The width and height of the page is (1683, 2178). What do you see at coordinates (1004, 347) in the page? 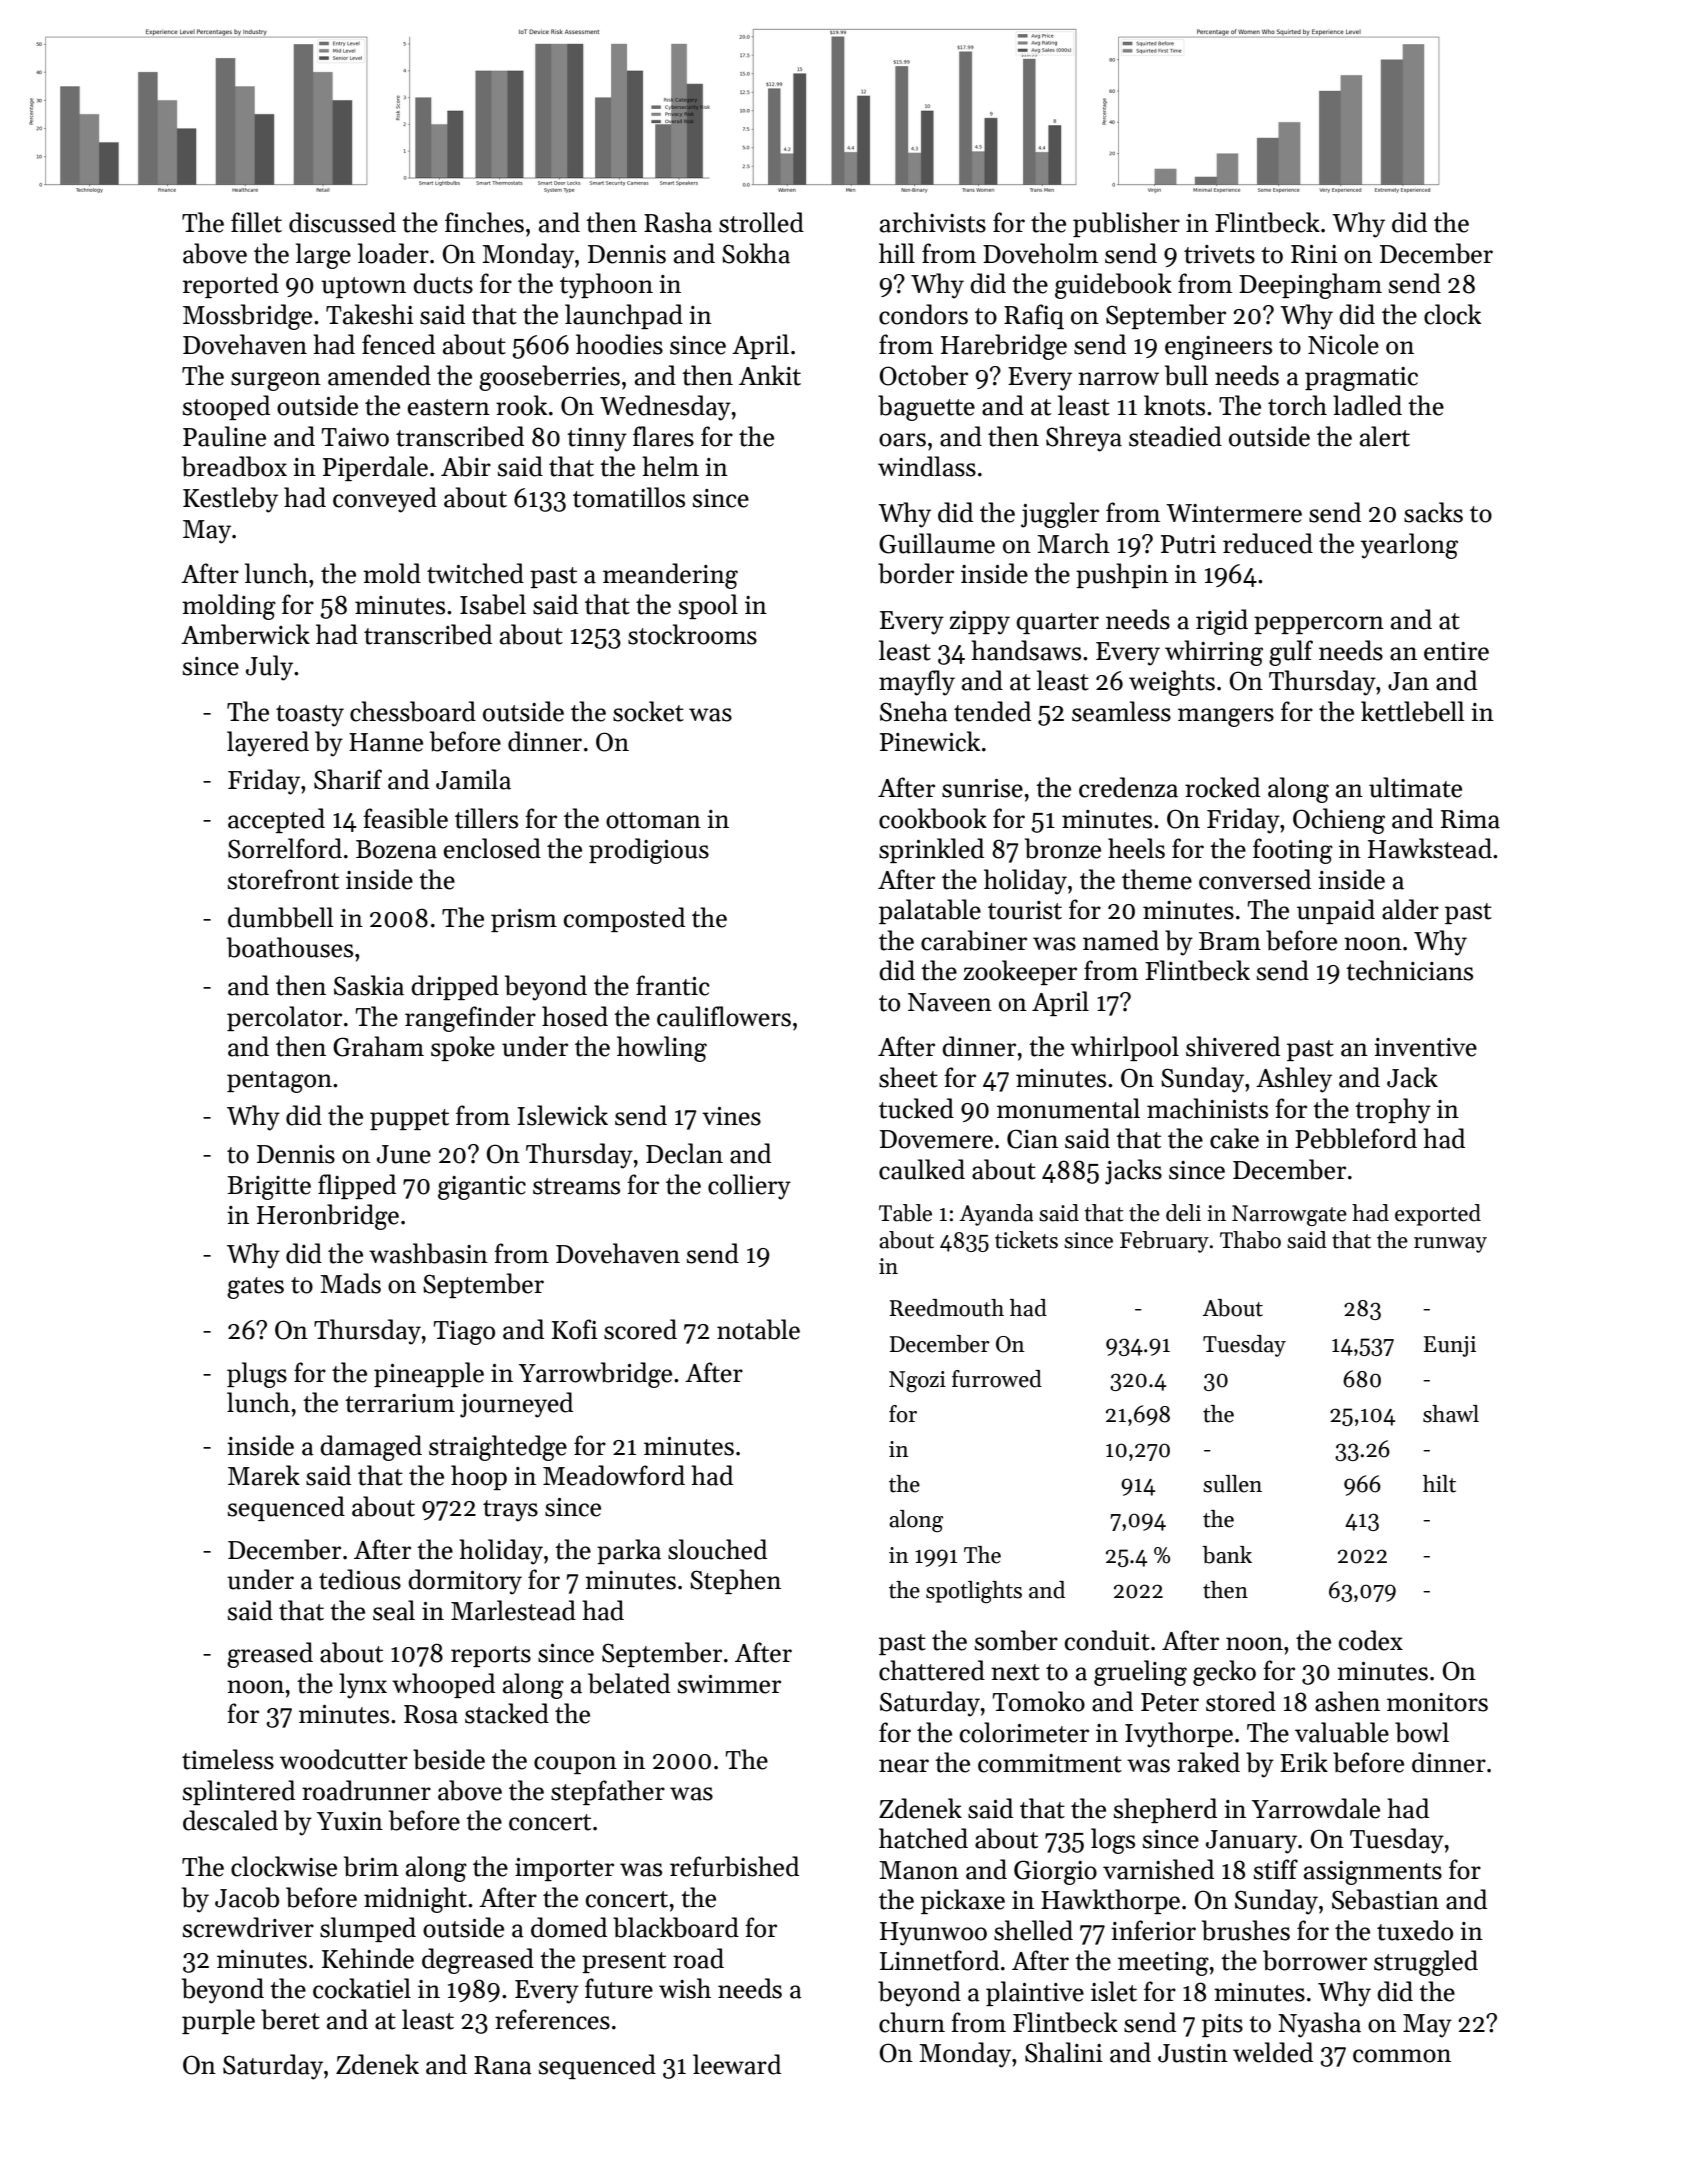
I see `Harebridge` at bounding box center [1004, 347].
